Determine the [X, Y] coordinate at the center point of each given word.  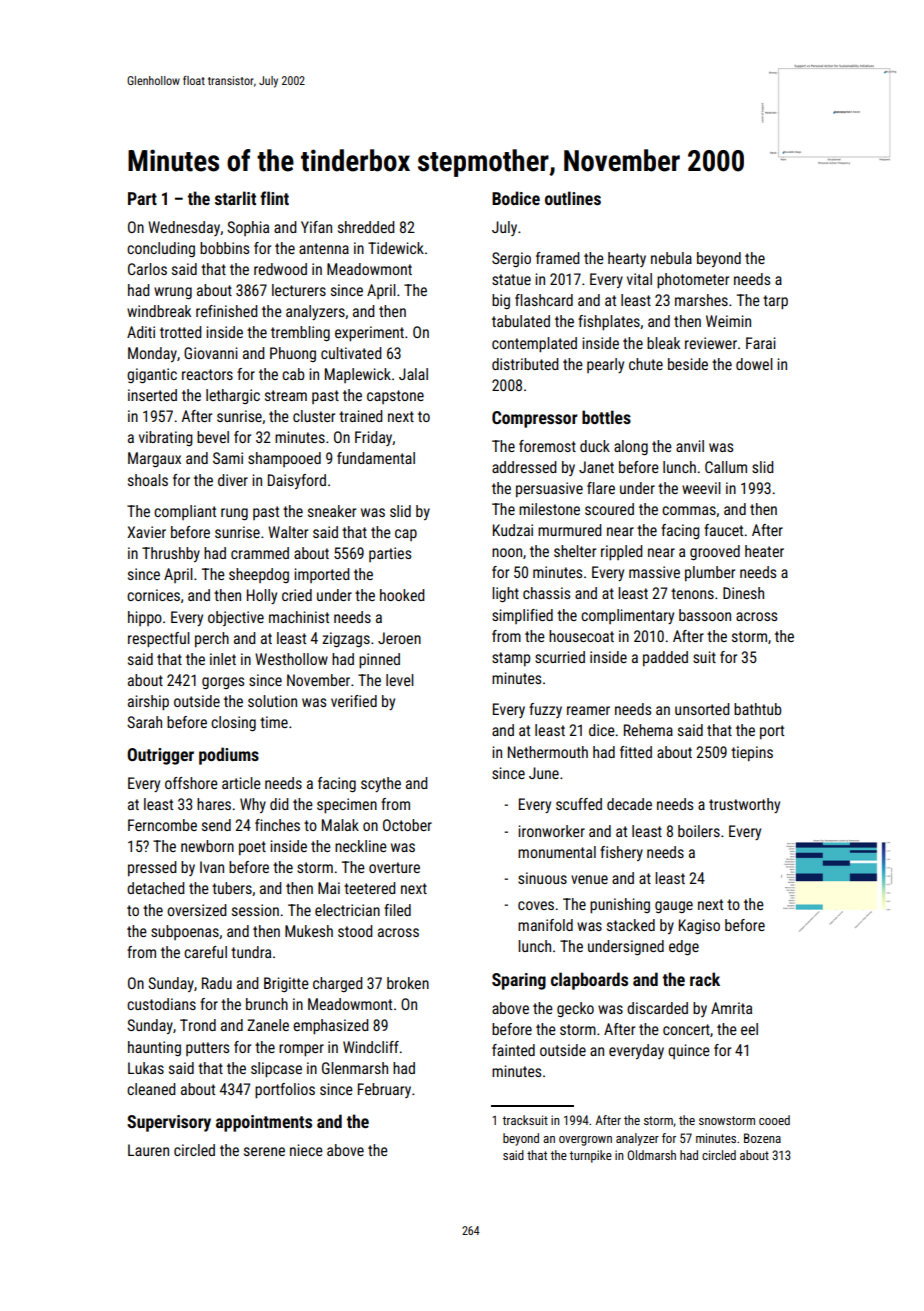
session [255, 910]
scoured [609, 509]
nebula [671, 258]
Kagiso [699, 926]
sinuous [542, 878]
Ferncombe [162, 825]
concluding [161, 249]
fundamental [376, 458]
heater [764, 551]
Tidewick [396, 248]
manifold [545, 925]
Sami [228, 458]
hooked [402, 595]
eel [749, 1029]
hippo [145, 618]
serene [264, 1151]
